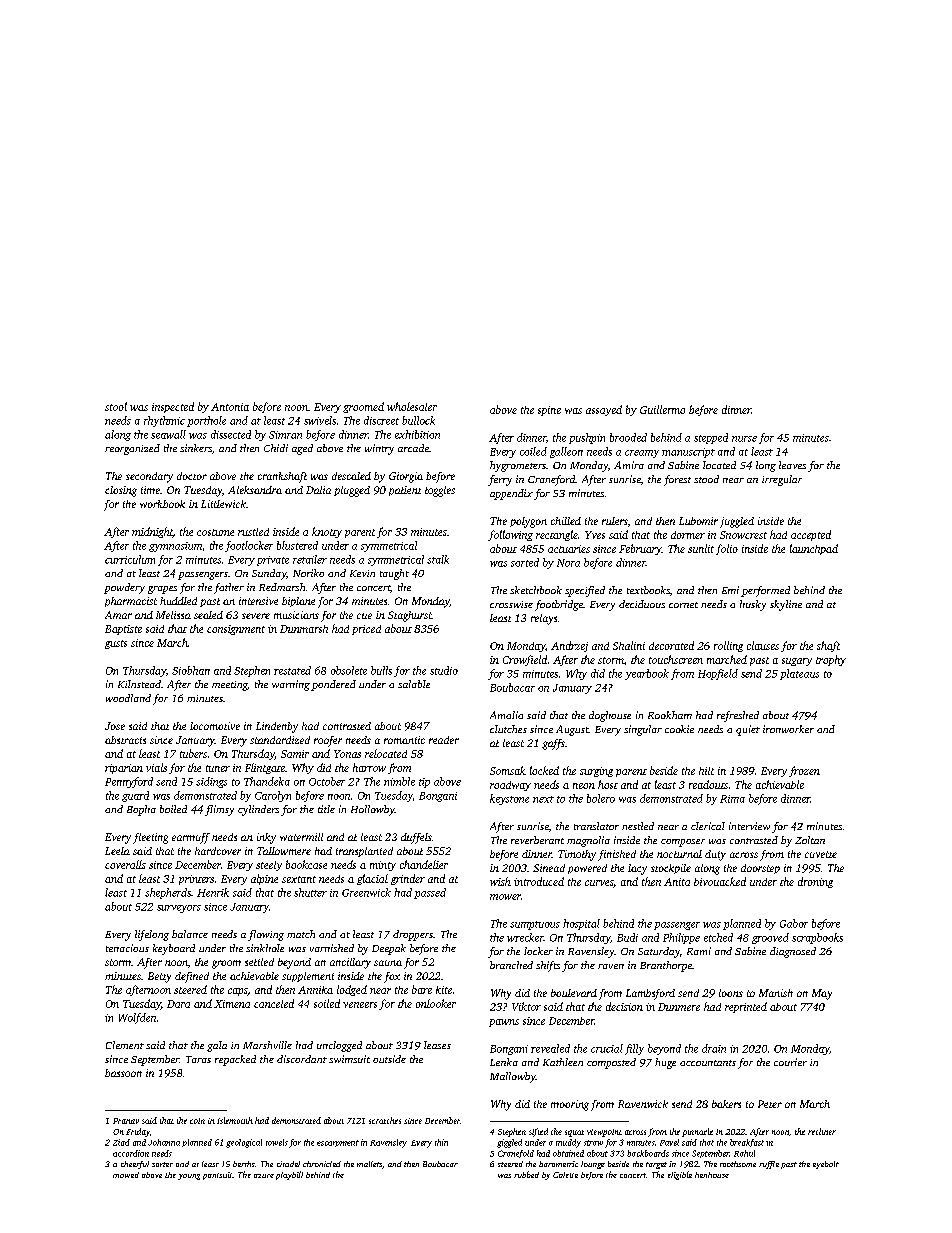  Describe the element at coordinates (178, 1004) in the screenshot. I see `Dara` at that location.
